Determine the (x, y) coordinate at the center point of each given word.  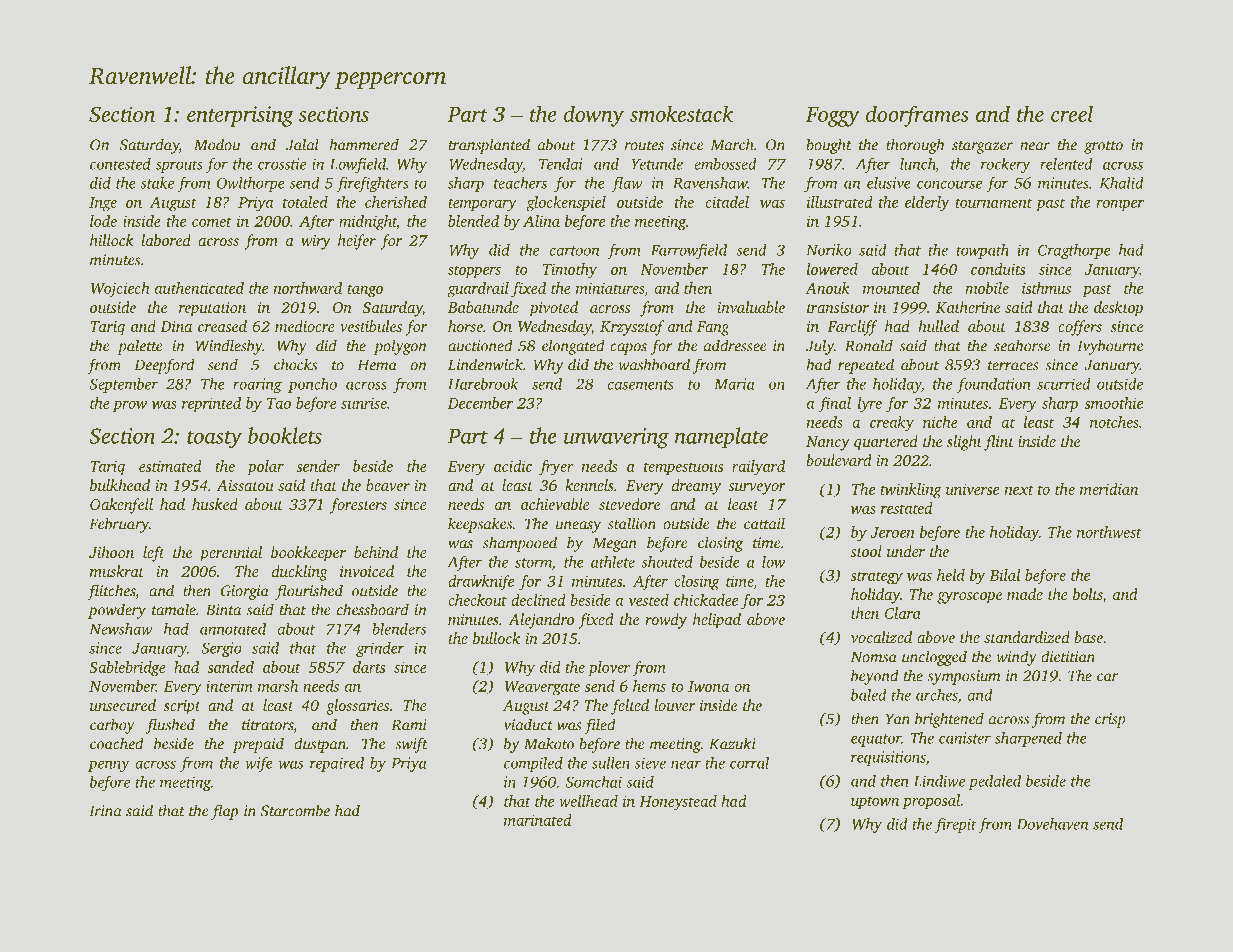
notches (1114, 422)
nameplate (721, 438)
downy (594, 116)
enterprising (240, 116)
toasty (214, 440)
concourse (949, 185)
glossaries (357, 707)
